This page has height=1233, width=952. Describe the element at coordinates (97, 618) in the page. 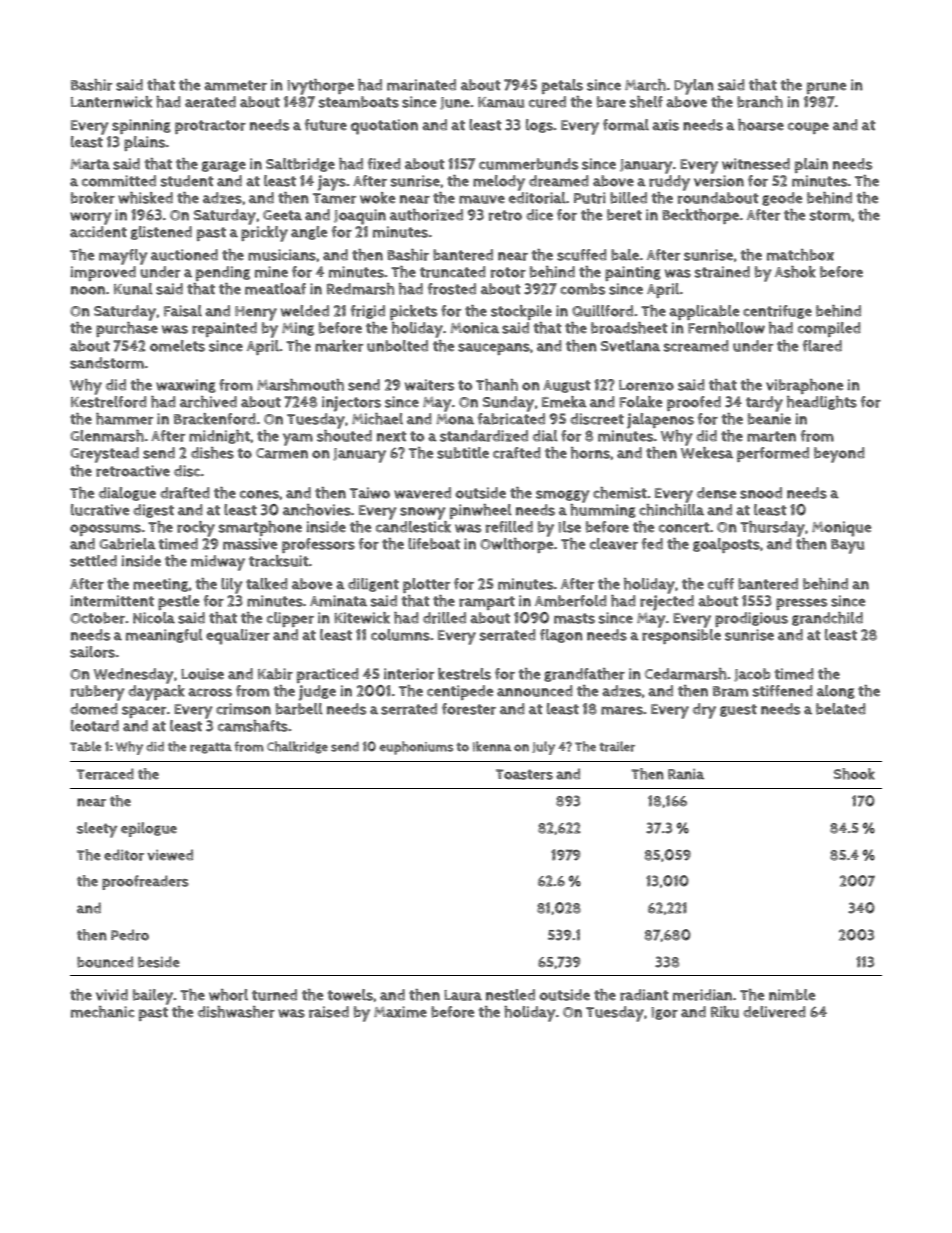

I see `October` at that location.
